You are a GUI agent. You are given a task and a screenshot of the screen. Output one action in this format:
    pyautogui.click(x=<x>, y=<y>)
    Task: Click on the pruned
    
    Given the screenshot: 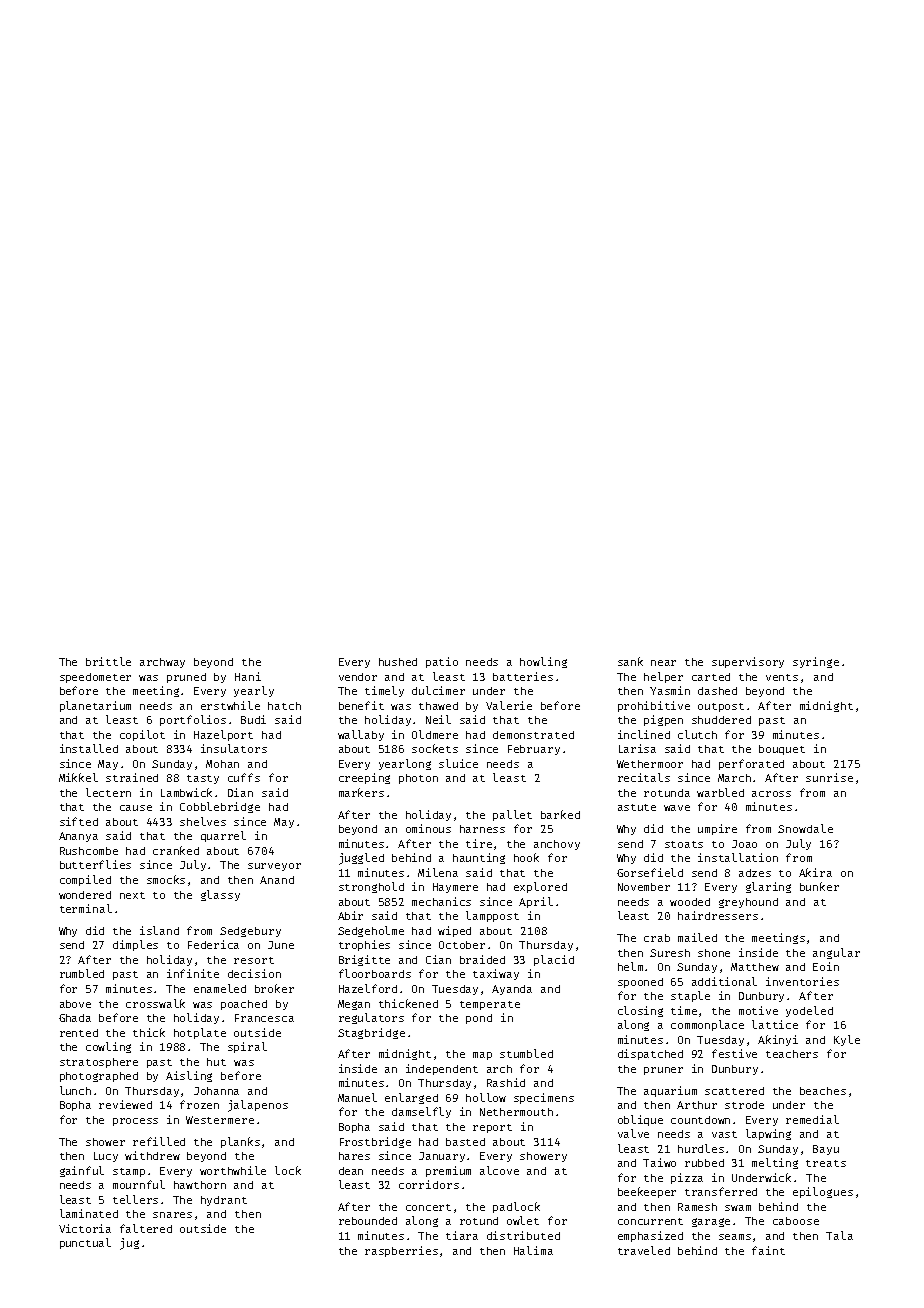 What is the action you would take?
    pyautogui.click(x=186, y=678)
